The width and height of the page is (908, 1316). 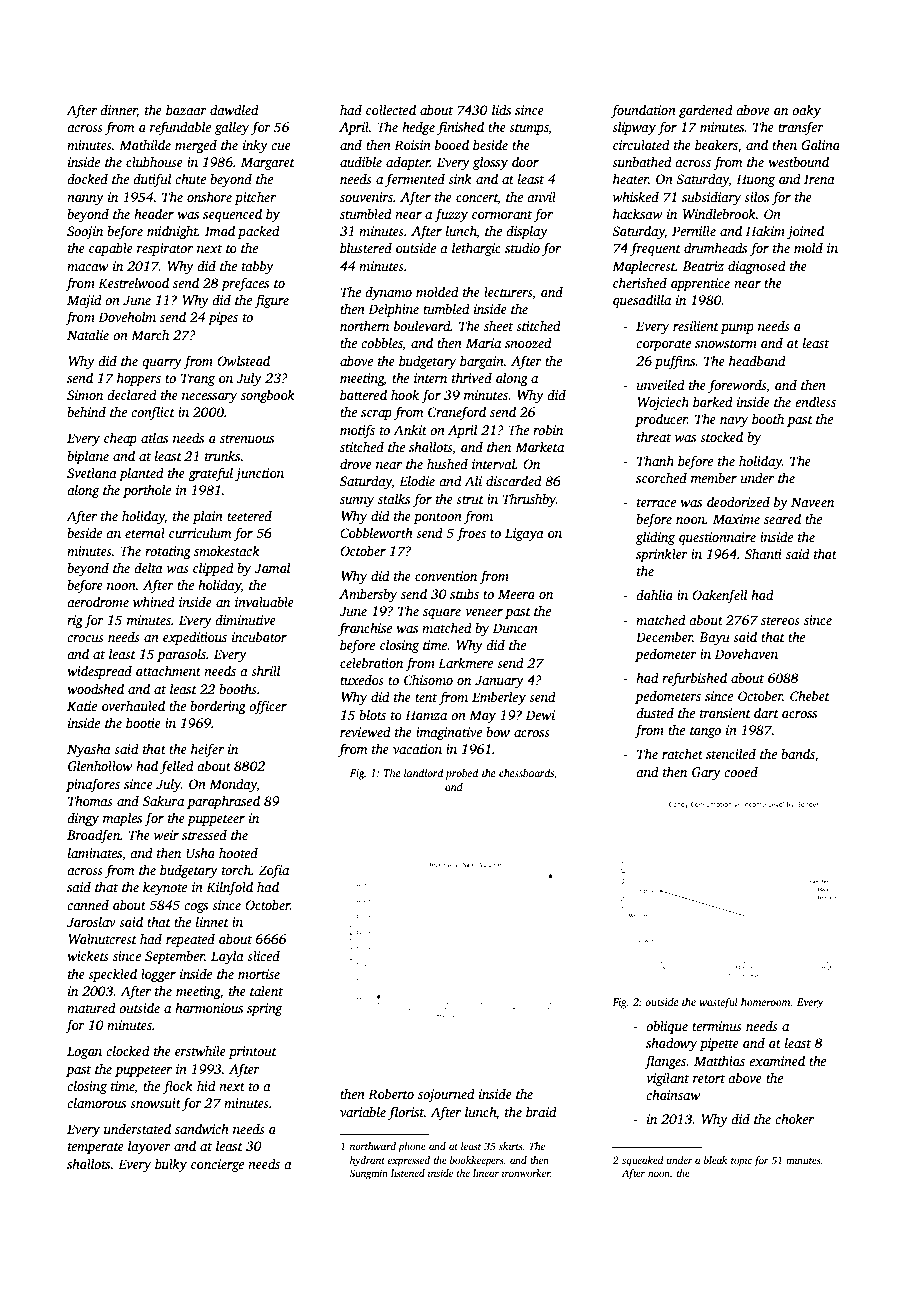 I want to click on bazaar, so click(x=186, y=109).
